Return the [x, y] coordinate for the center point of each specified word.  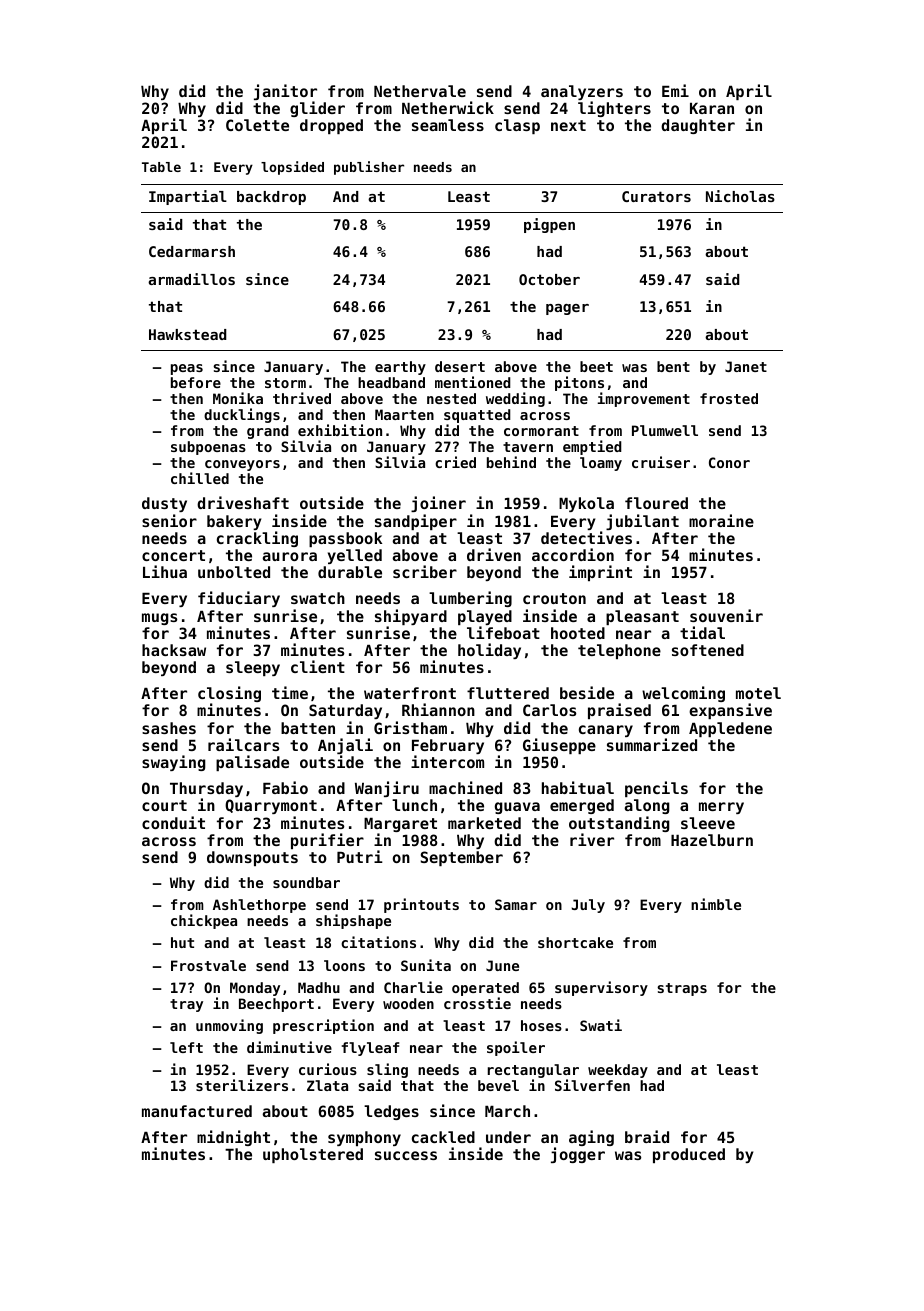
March [507, 1111]
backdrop [271, 198]
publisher [369, 168]
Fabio [285, 787]
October [549, 279]
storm [285, 383]
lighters [614, 109]
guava [517, 808]
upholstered [313, 1155]
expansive [730, 711]
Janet [746, 366]
